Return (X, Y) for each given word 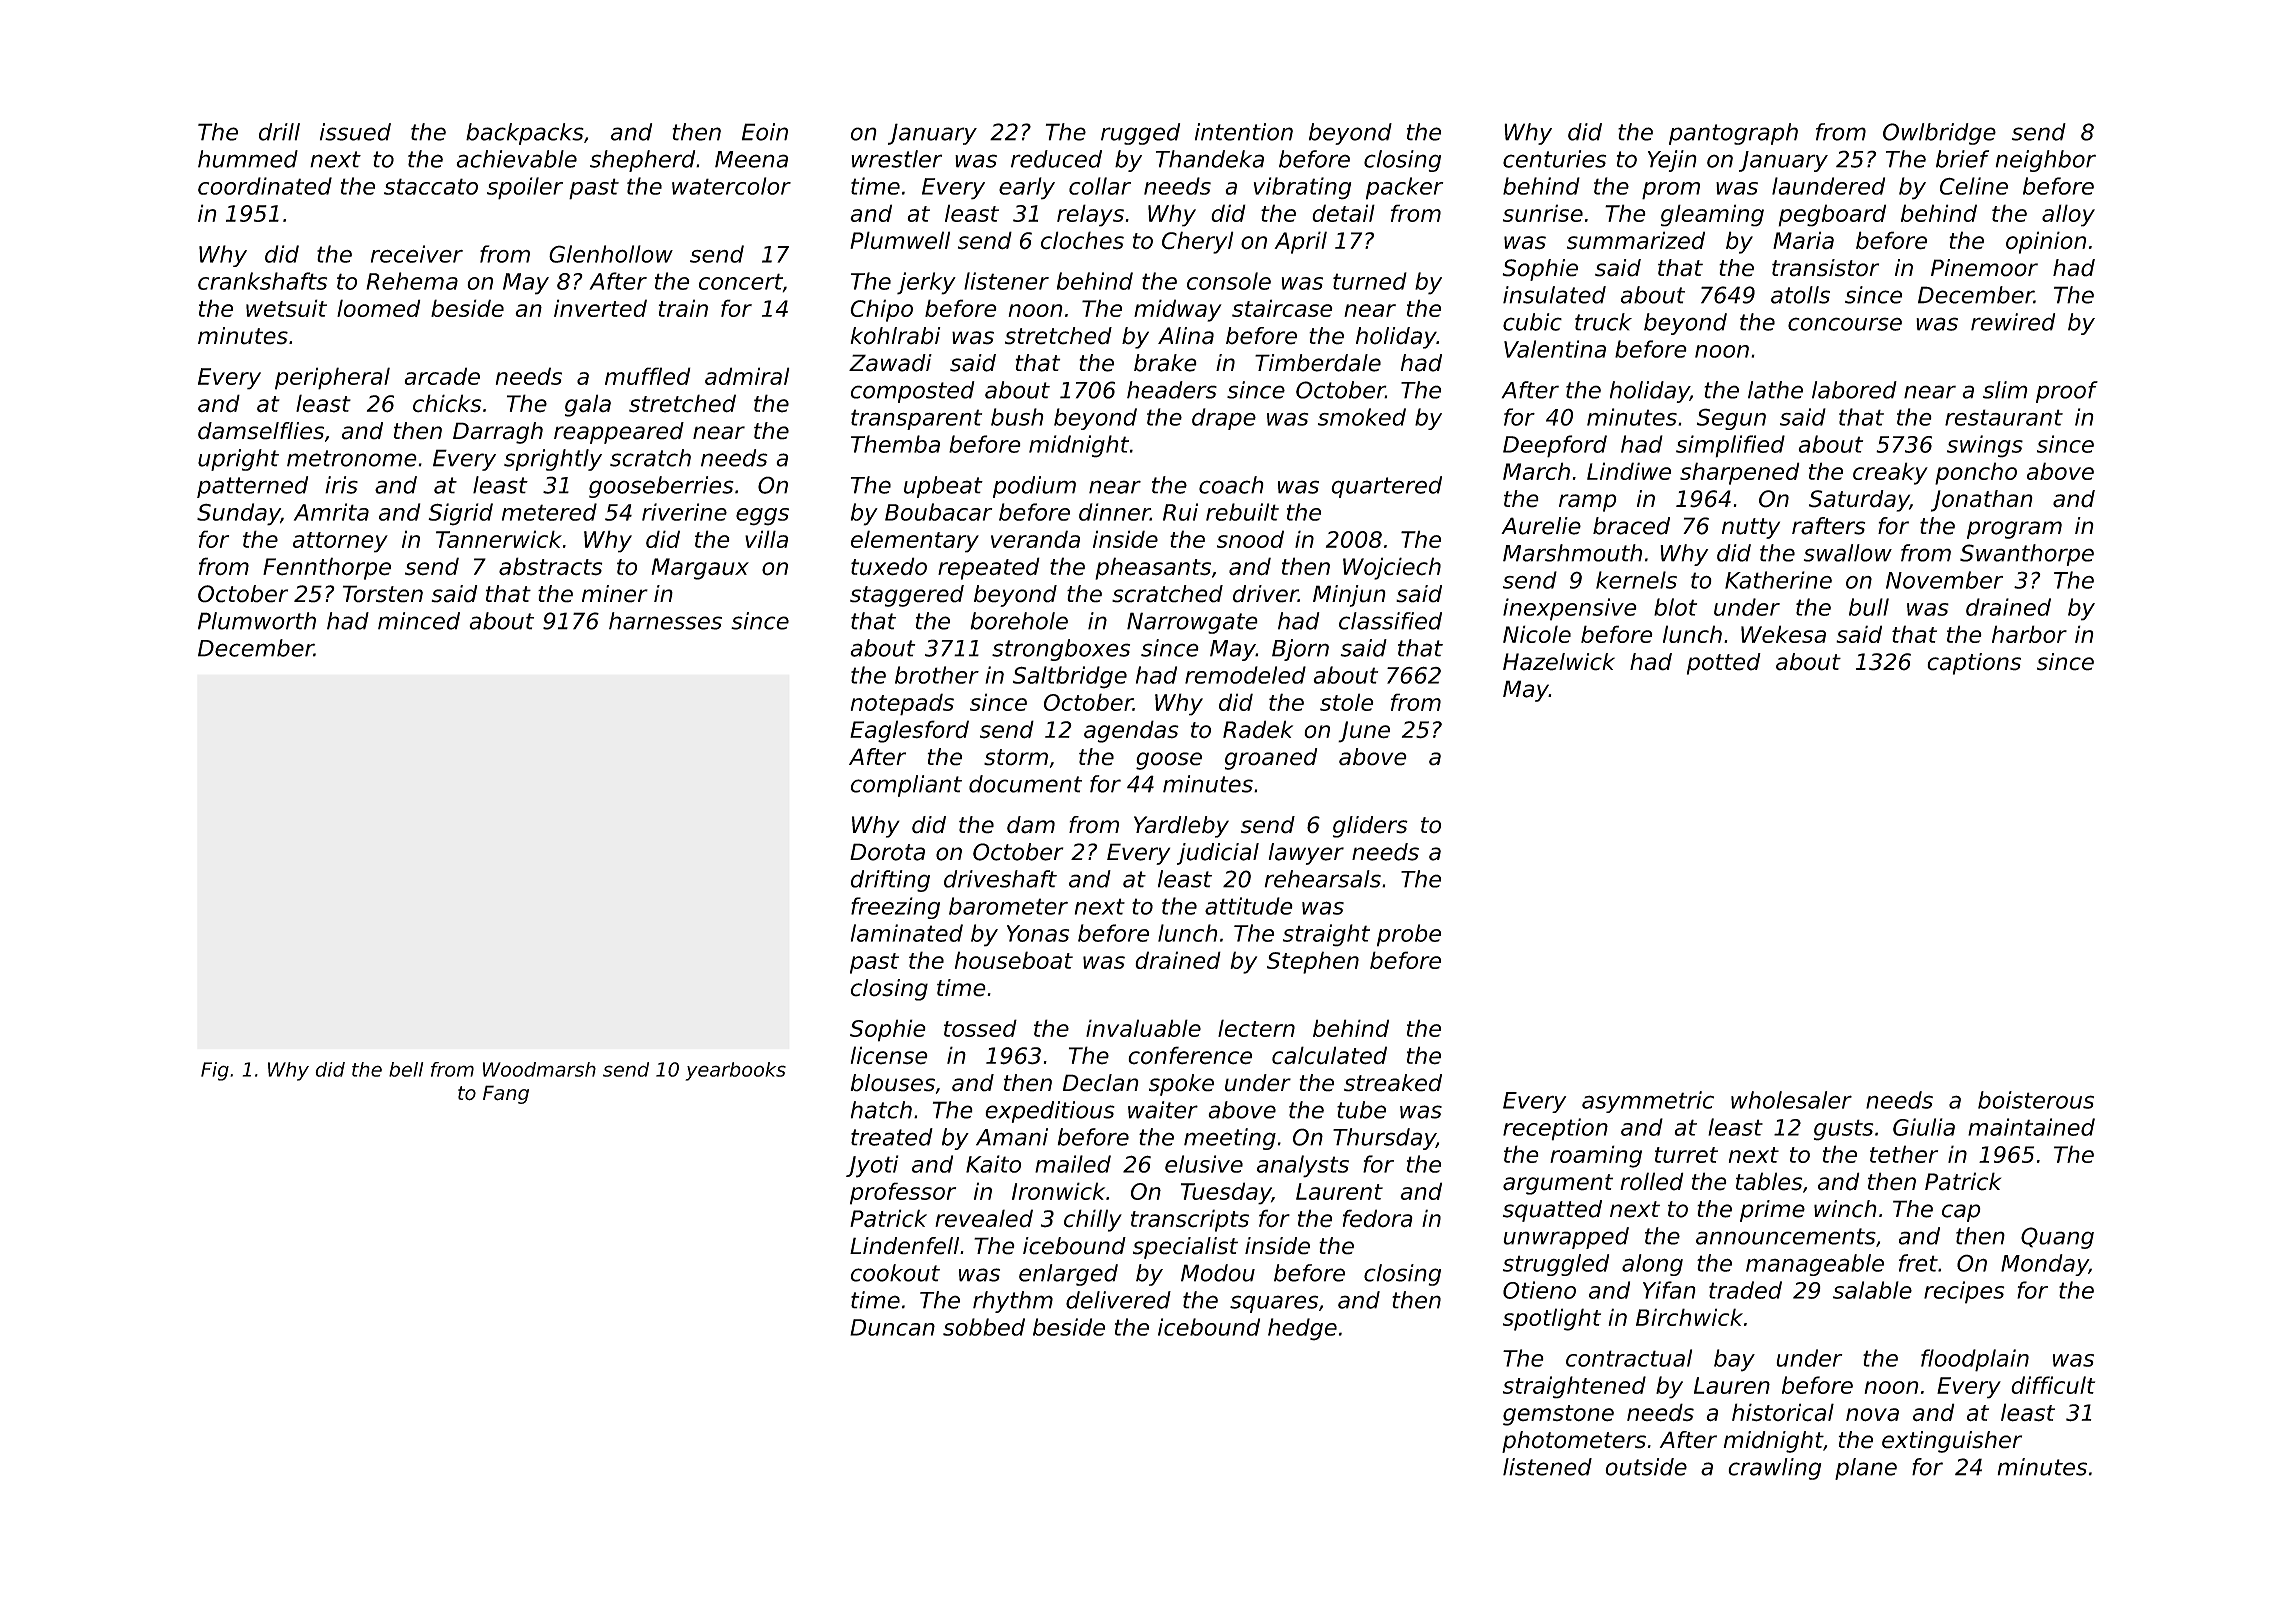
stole (1347, 702)
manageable (1815, 1265)
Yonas (1038, 933)
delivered (1118, 1300)
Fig (215, 1071)
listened (1547, 1467)
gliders (1370, 827)
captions (1974, 664)
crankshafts (263, 281)
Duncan (892, 1327)
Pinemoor (1984, 268)
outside (1646, 1467)
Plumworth (257, 621)
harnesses (665, 621)
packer (1405, 188)
